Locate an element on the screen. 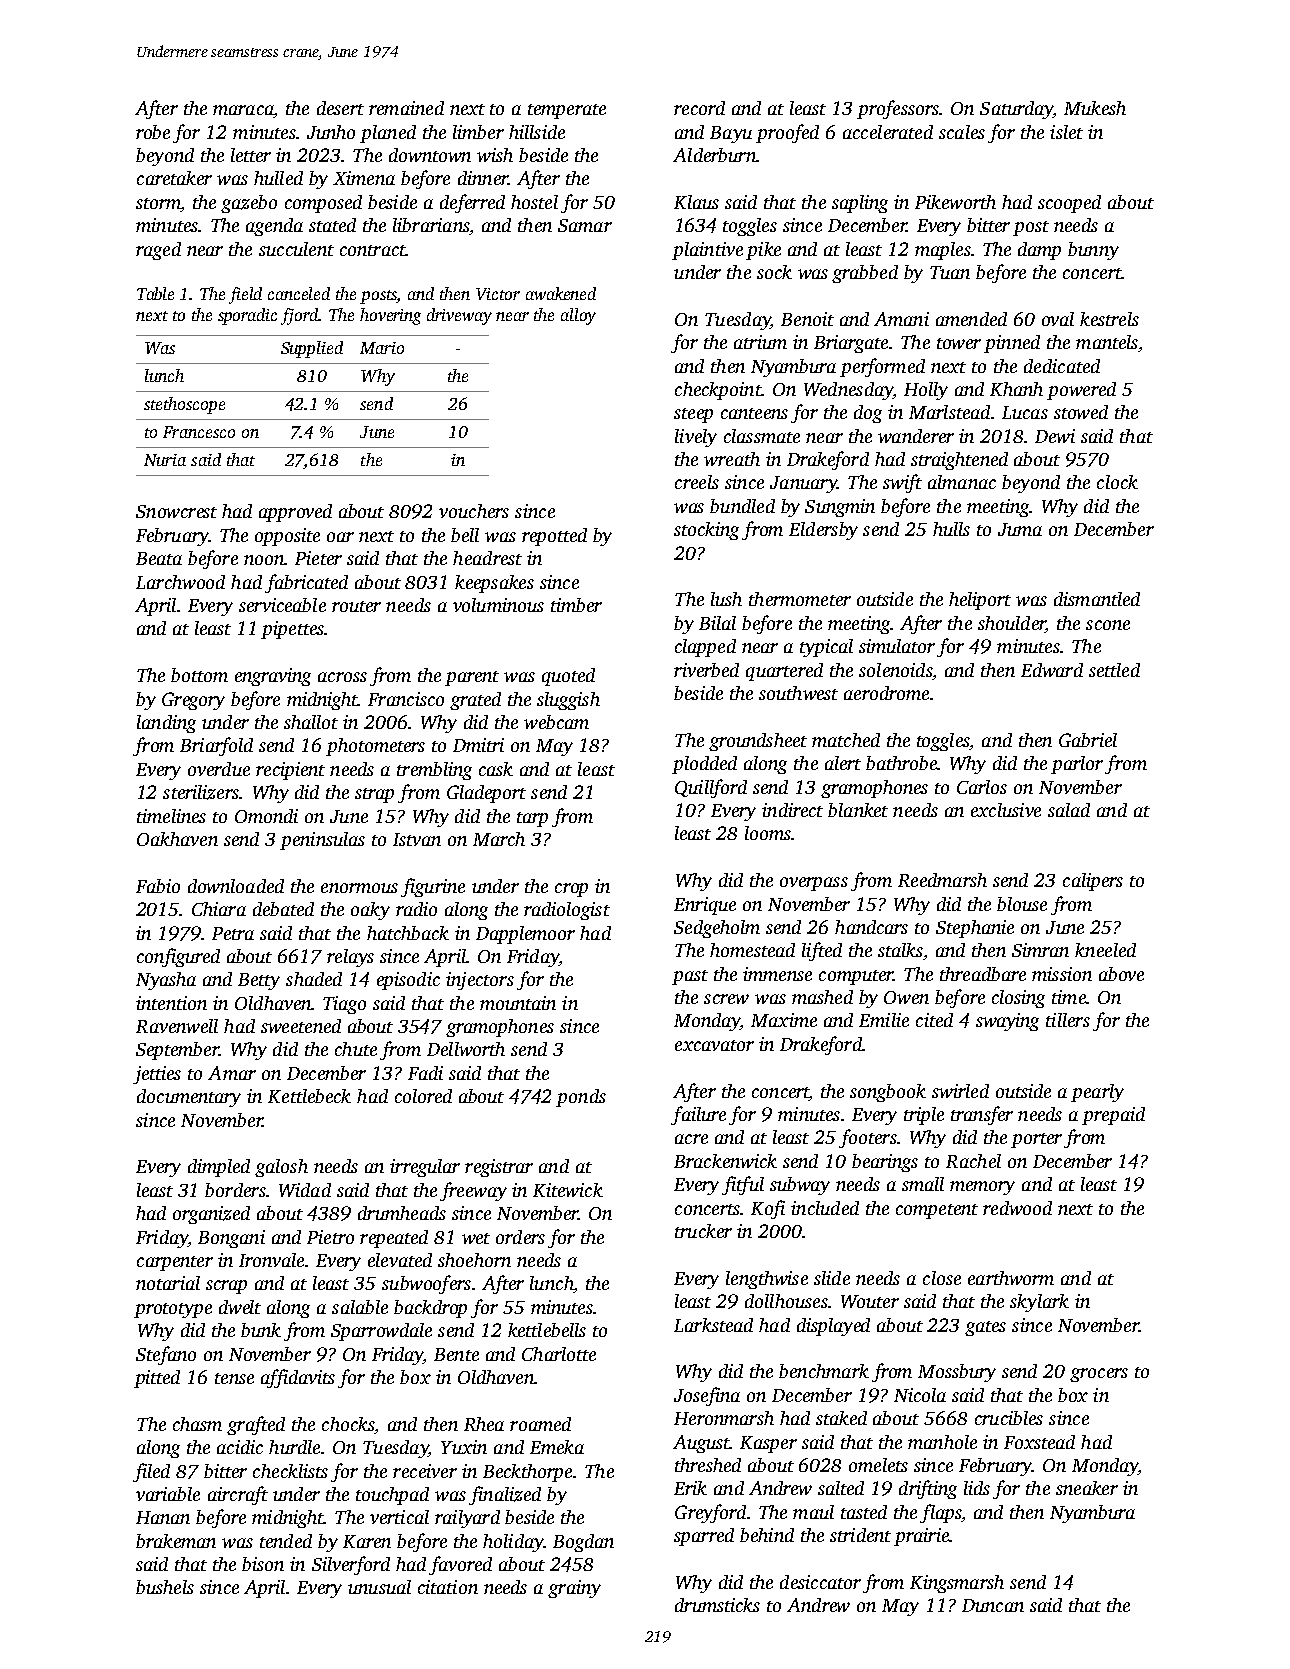 The width and height of the screenshot is (1290, 1669). configured is located at coordinates (178, 957).
